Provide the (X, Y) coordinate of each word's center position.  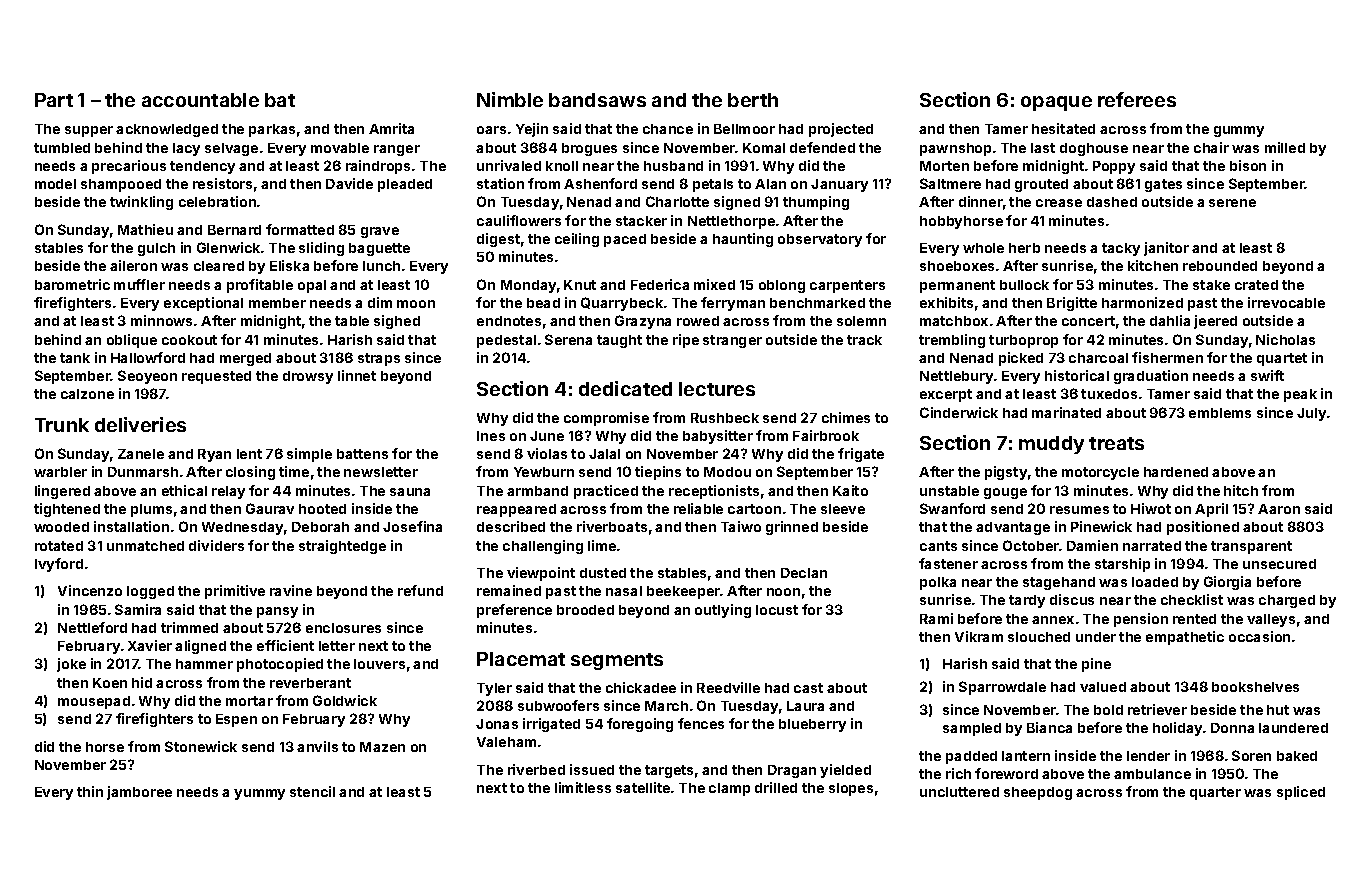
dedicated (625, 388)
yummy (259, 794)
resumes (1079, 510)
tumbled (62, 148)
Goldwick (345, 700)
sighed (397, 322)
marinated (1066, 412)
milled (1285, 147)
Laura (805, 706)
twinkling (141, 203)
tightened (67, 510)
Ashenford (600, 183)
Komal (764, 148)
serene (1232, 203)
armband (537, 491)
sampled (972, 729)
